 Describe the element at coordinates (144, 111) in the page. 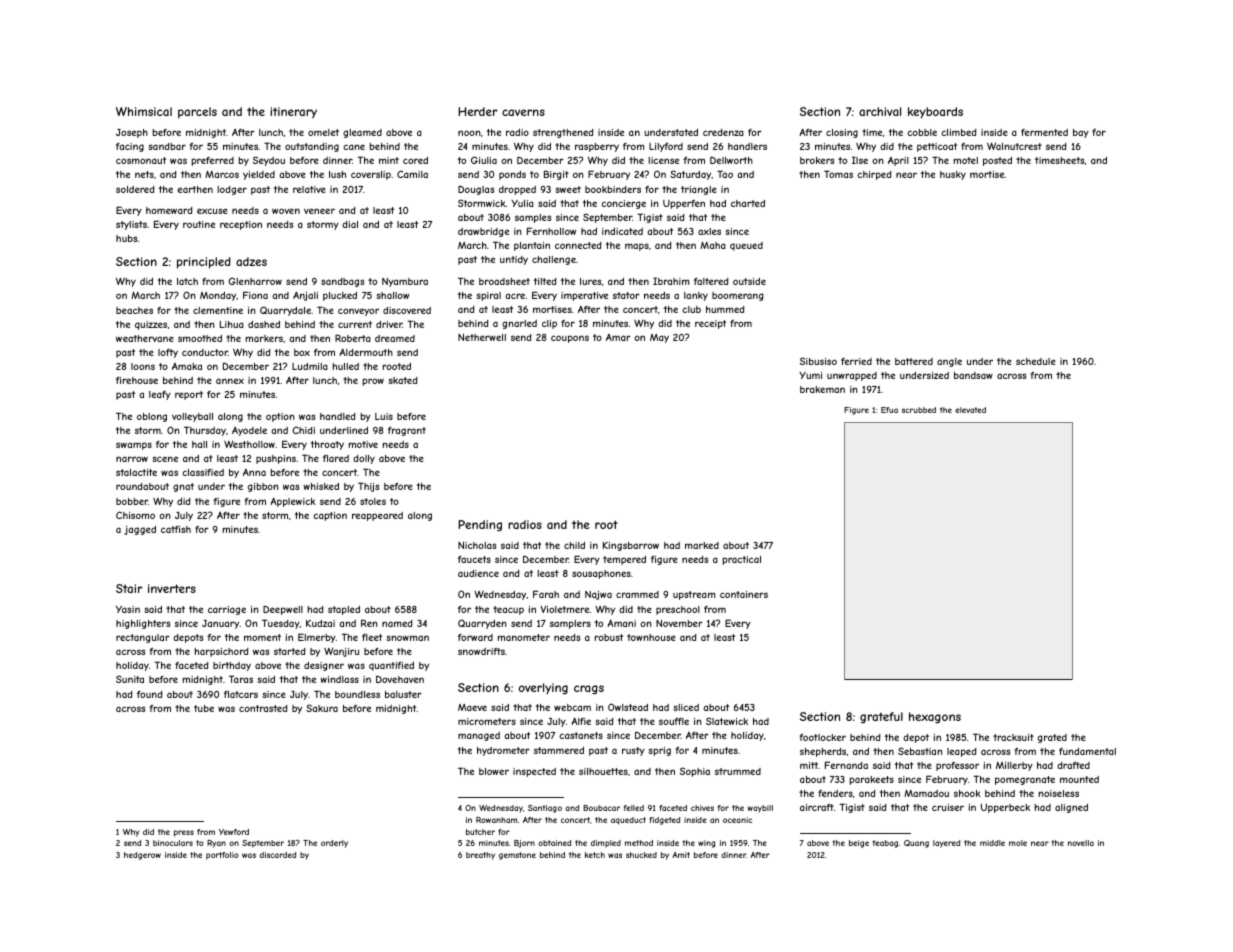

I see `Whimsical` at that location.
